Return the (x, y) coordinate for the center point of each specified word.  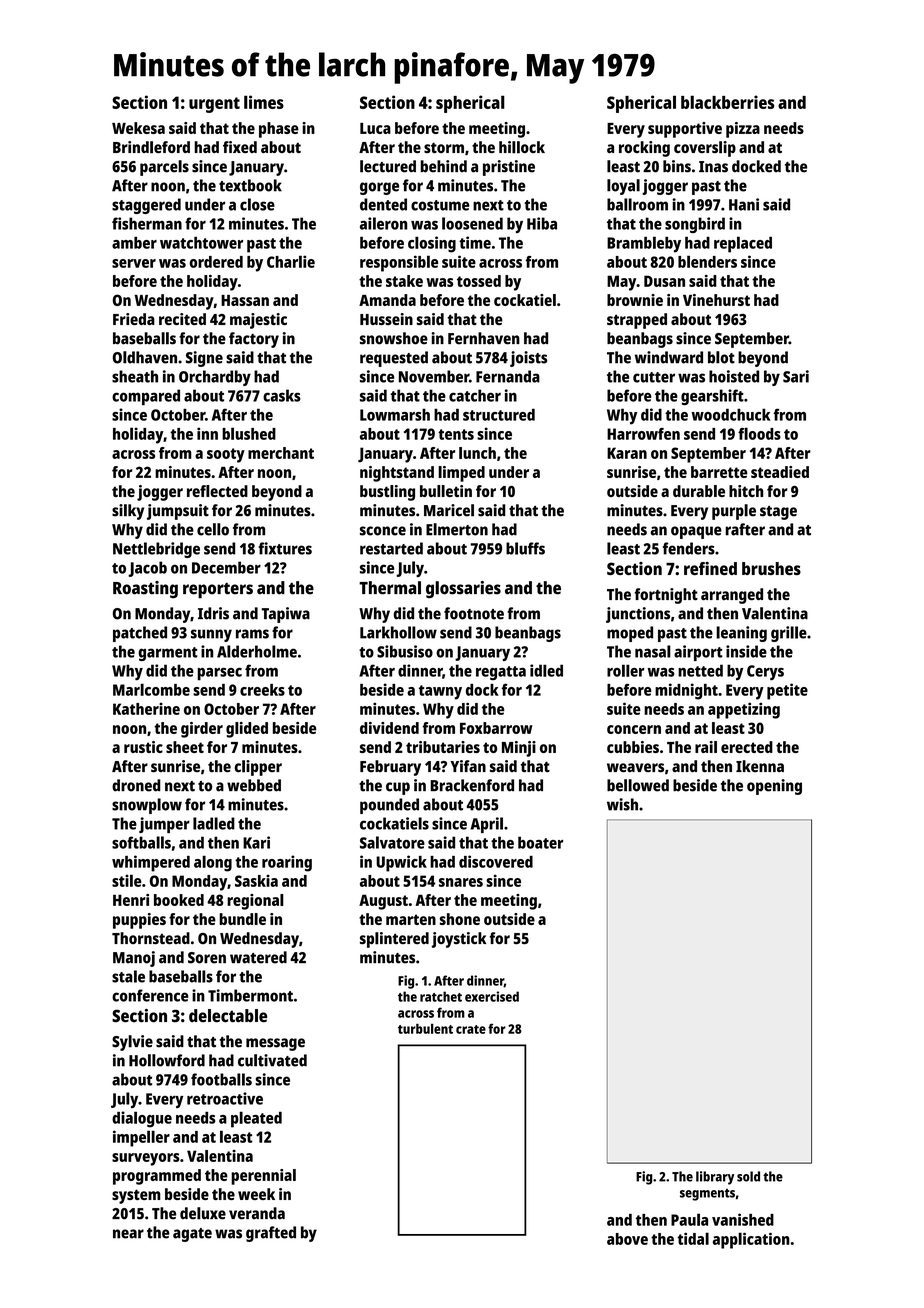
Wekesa (138, 128)
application (751, 1240)
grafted (271, 1234)
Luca (375, 128)
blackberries (727, 102)
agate (192, 1235)
